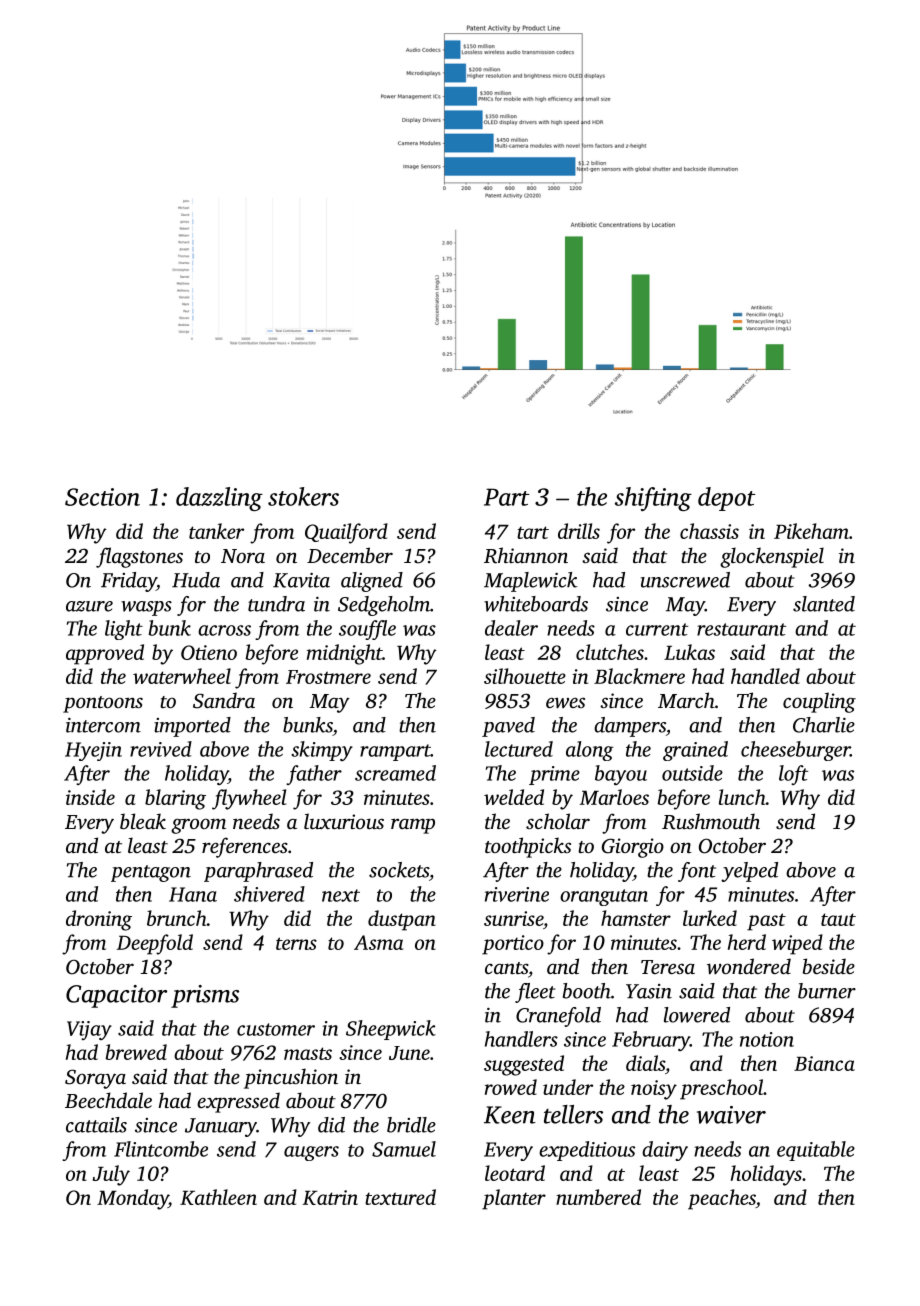 The height and width of the screenshot is (1306, 920). I want to click on cattails, so click(96, 1125).
